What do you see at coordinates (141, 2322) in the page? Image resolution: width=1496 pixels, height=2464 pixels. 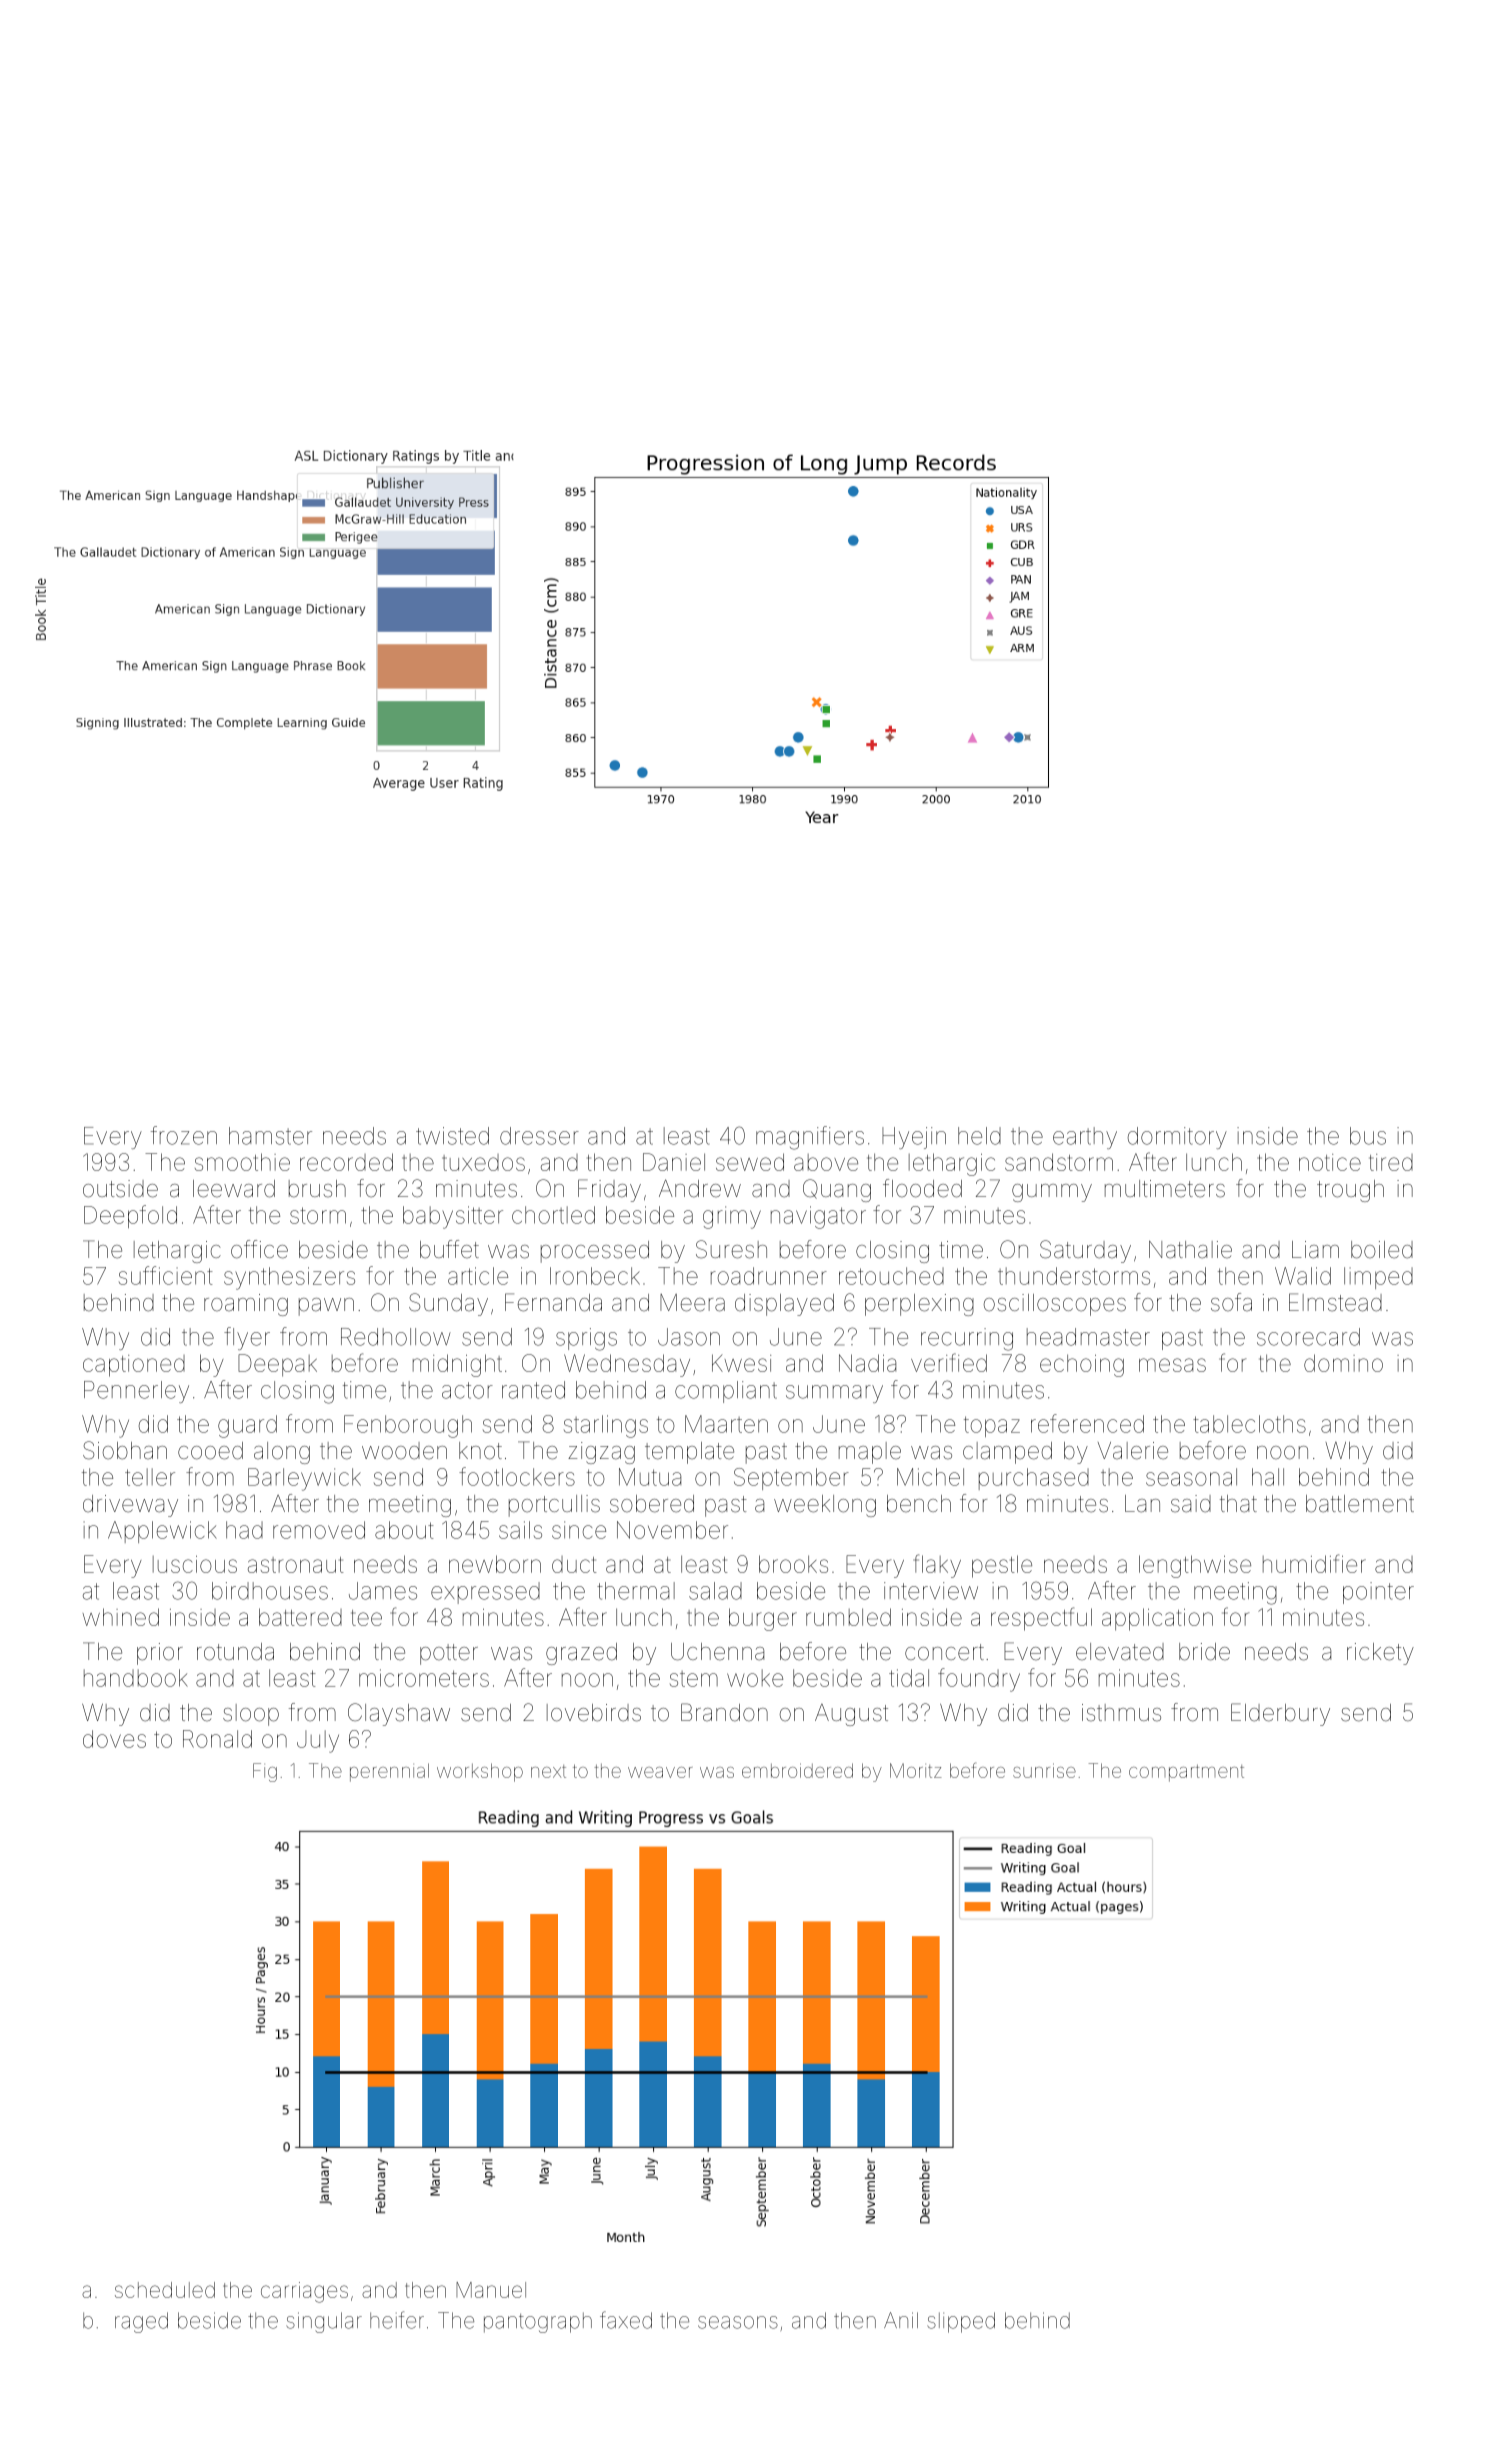 I see `raged` at bounding box center [141, 2322].
